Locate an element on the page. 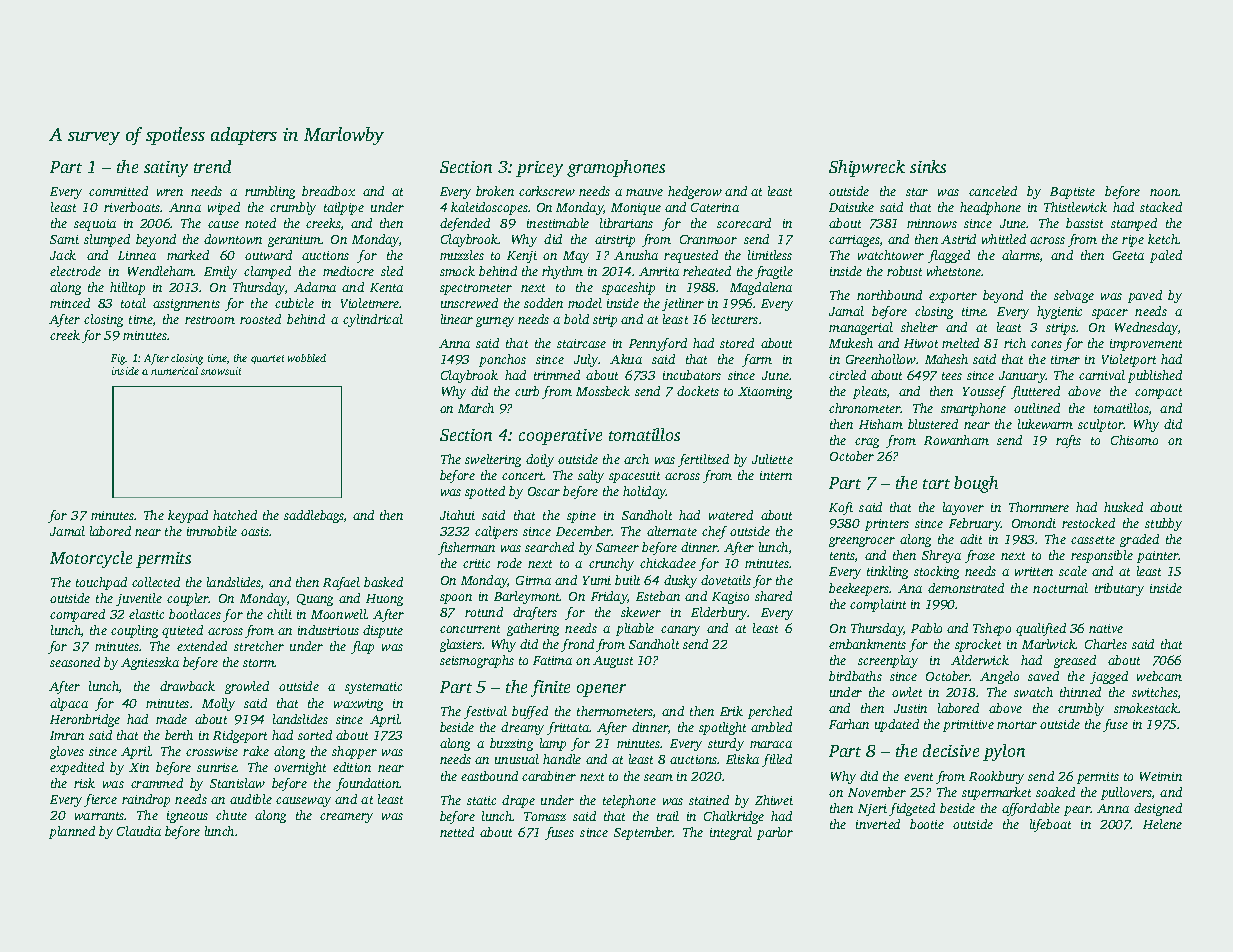 The image size is (1233, 952). gramophones is located at coordinates (616, 168).
